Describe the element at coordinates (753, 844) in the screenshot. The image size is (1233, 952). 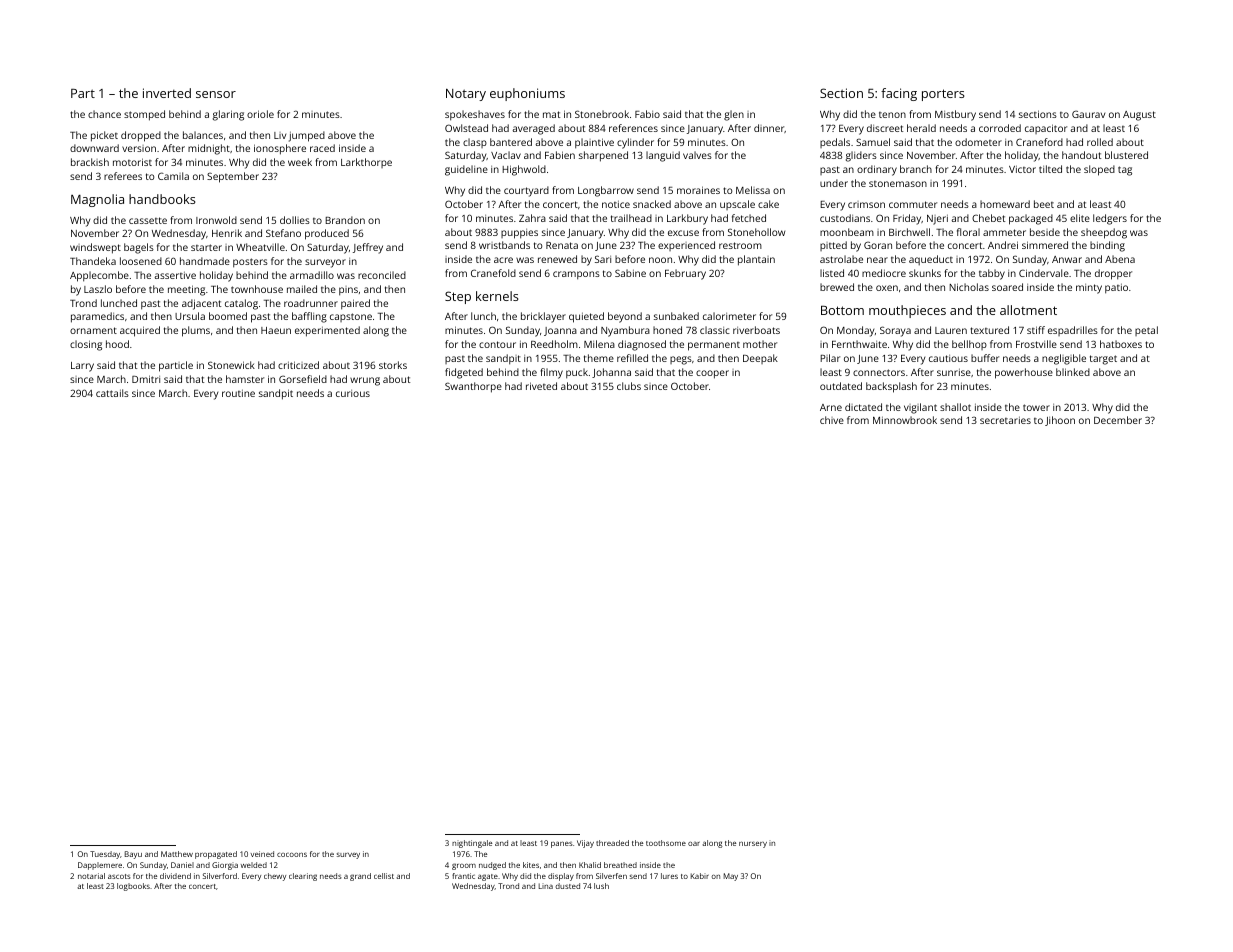
I see `nursery` at that location.
